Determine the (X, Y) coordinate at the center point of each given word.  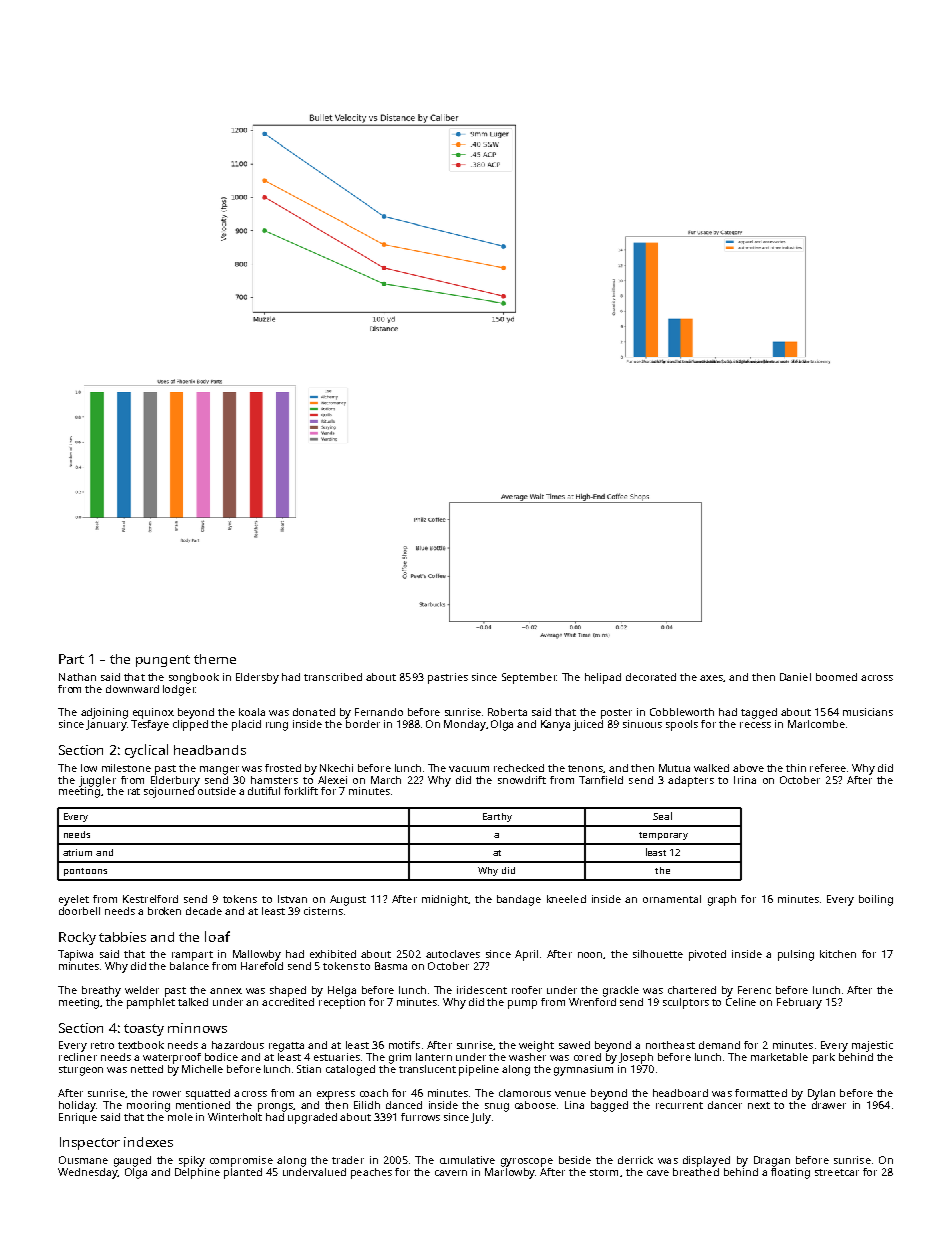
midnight (445, 900)
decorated (651, 677)
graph (722, 900)
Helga (342, 991)
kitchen (838, 954)
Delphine (197, 1173)
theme (215, 659)
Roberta (507, 712)
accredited (288, 1002)
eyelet (74, 900)
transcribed (333, 677)
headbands (210, 750)
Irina (745, 780)
